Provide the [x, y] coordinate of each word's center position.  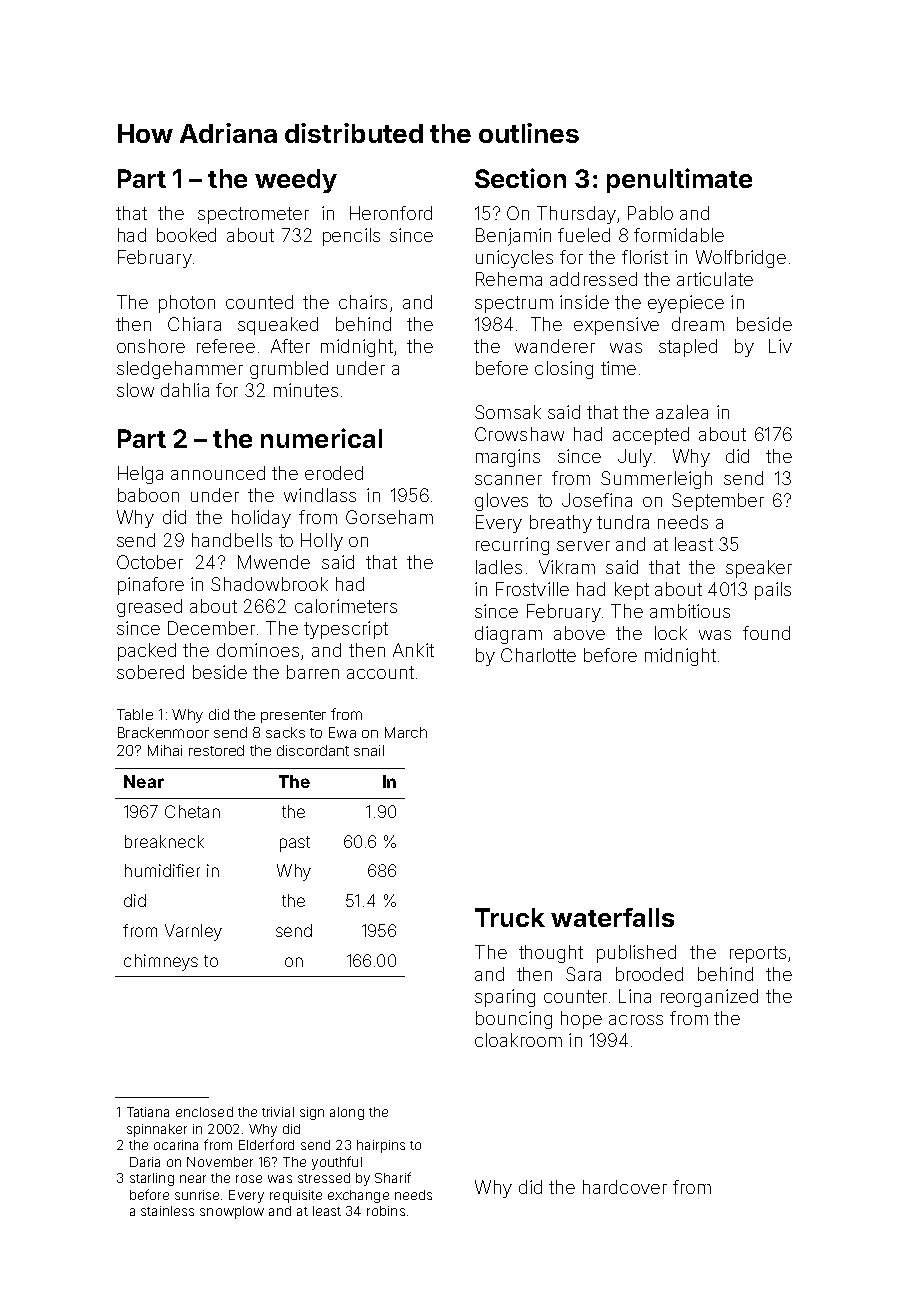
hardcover [625, 1187]
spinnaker [157, 1130]
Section [520, 178]
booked [186, 235]
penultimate [679, 180]
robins [386, 1211]
